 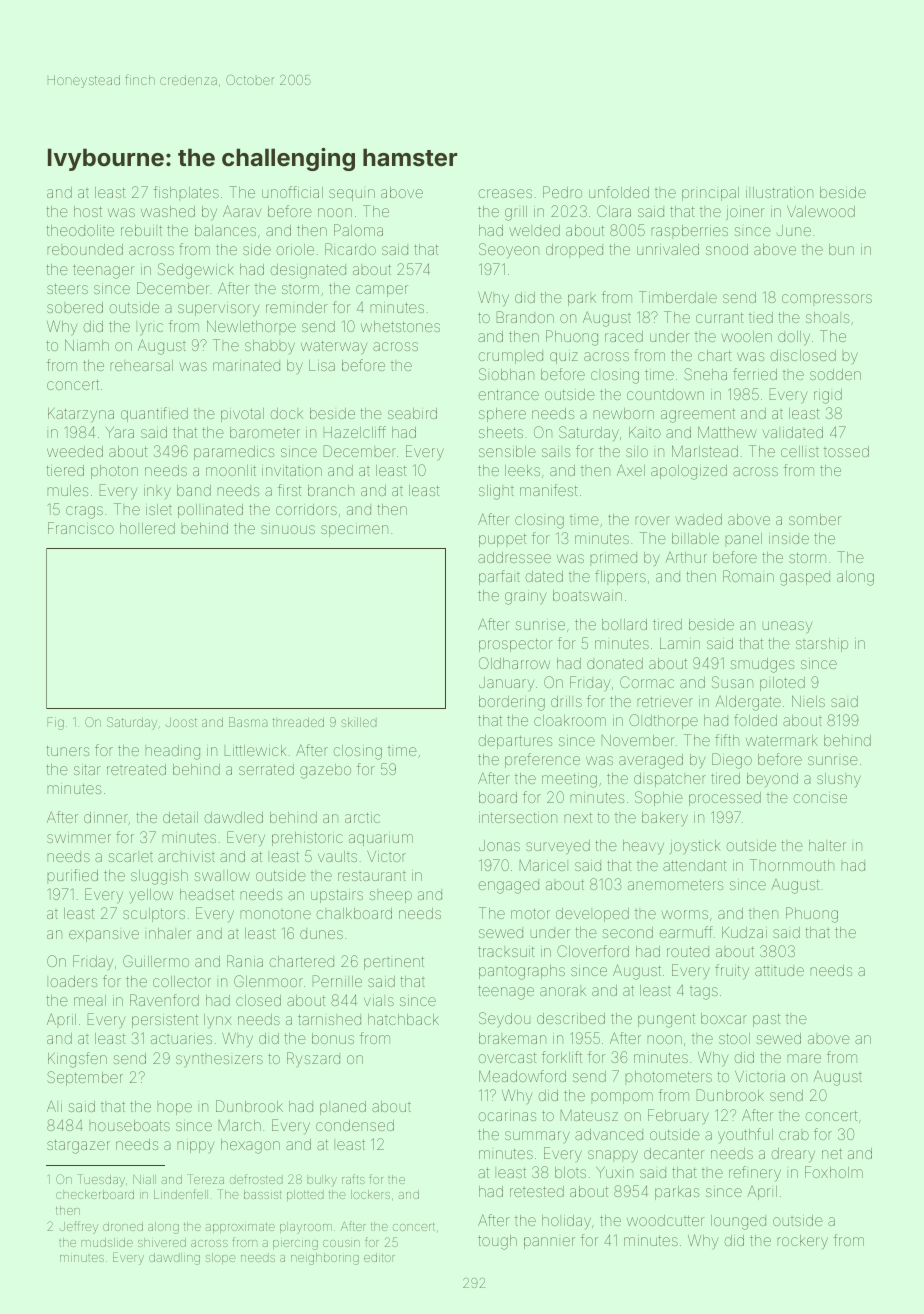 What do you see at coordinates (412, 413) in the screenshot?
I see `seabird` at bounding box center [412, 413].
